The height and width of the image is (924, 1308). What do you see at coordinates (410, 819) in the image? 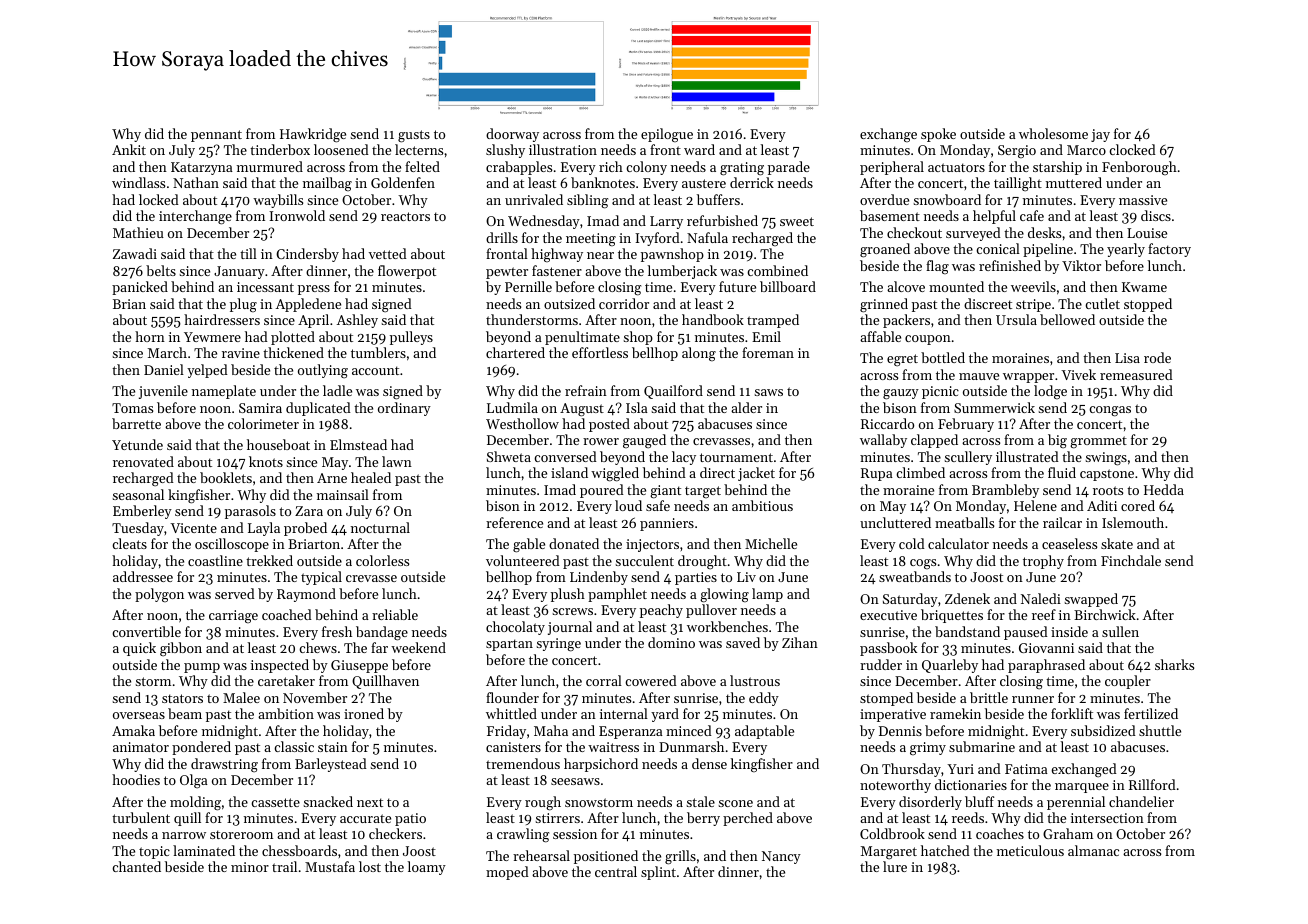
I see `patio` at bounding box center [410, 819].
